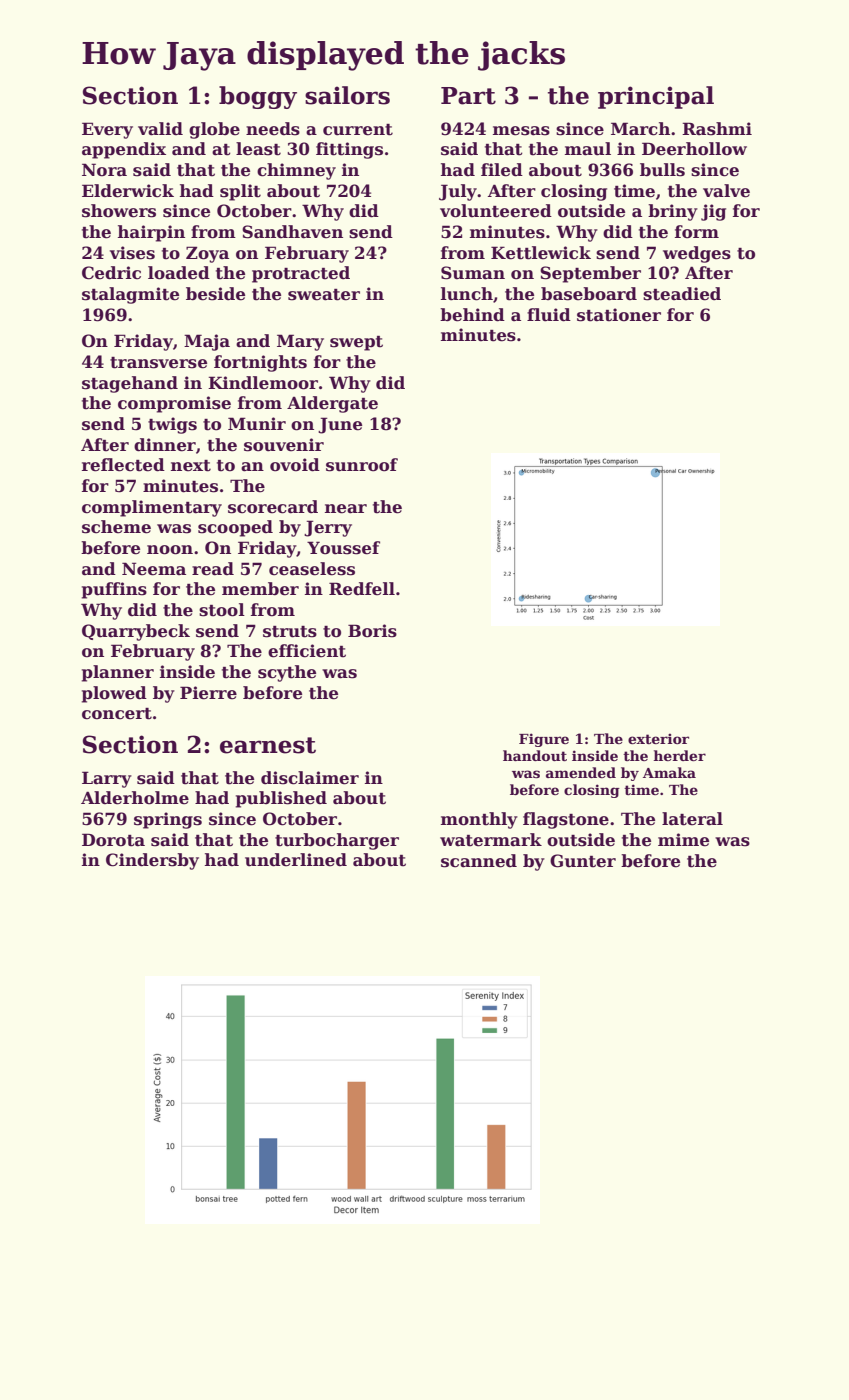  What do you see at coordinates (692, 819) in the document?
I see `lateral` at bounding box center [692, 819].
